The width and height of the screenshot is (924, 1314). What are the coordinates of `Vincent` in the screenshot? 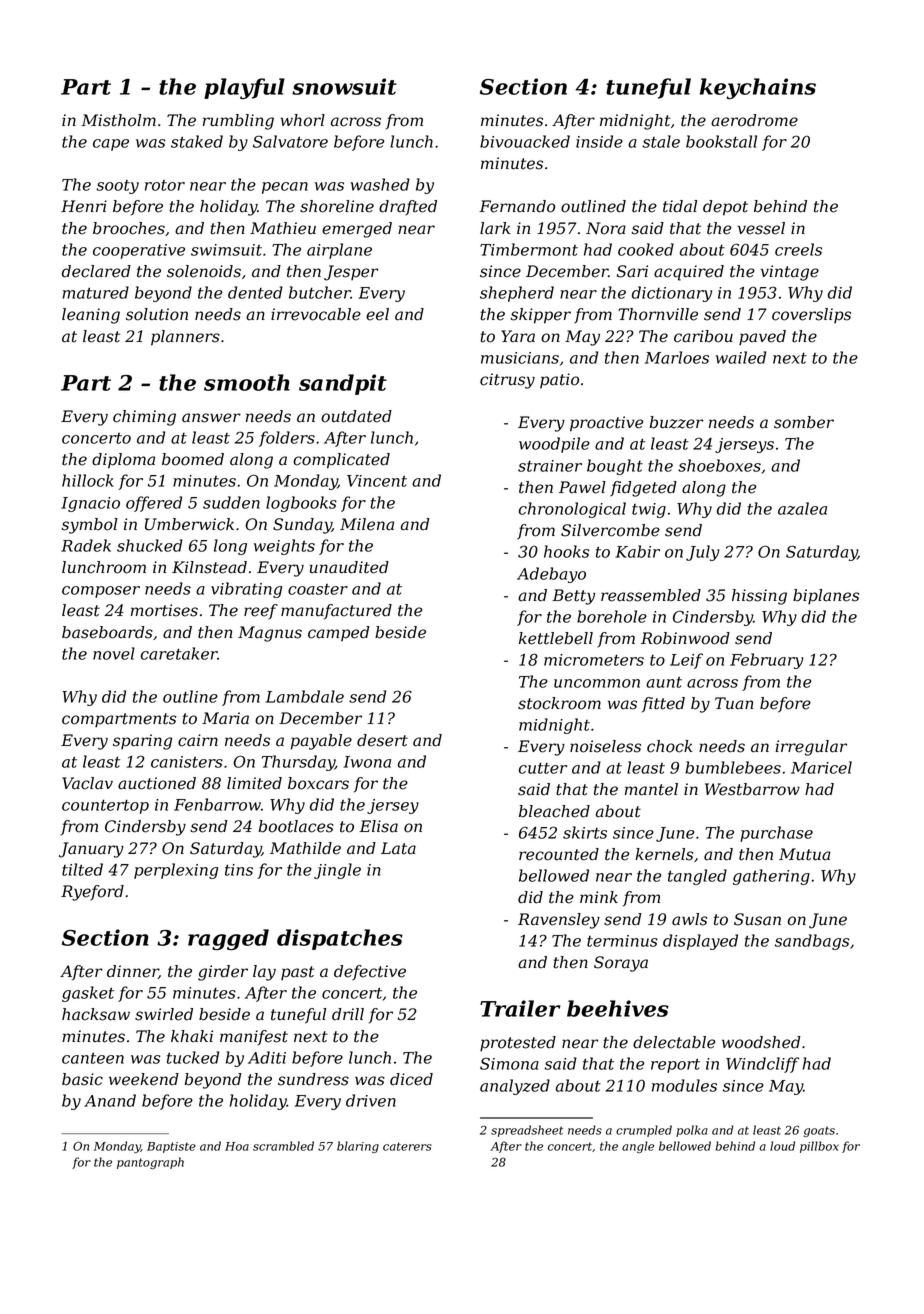 It's located at (377, 481).
